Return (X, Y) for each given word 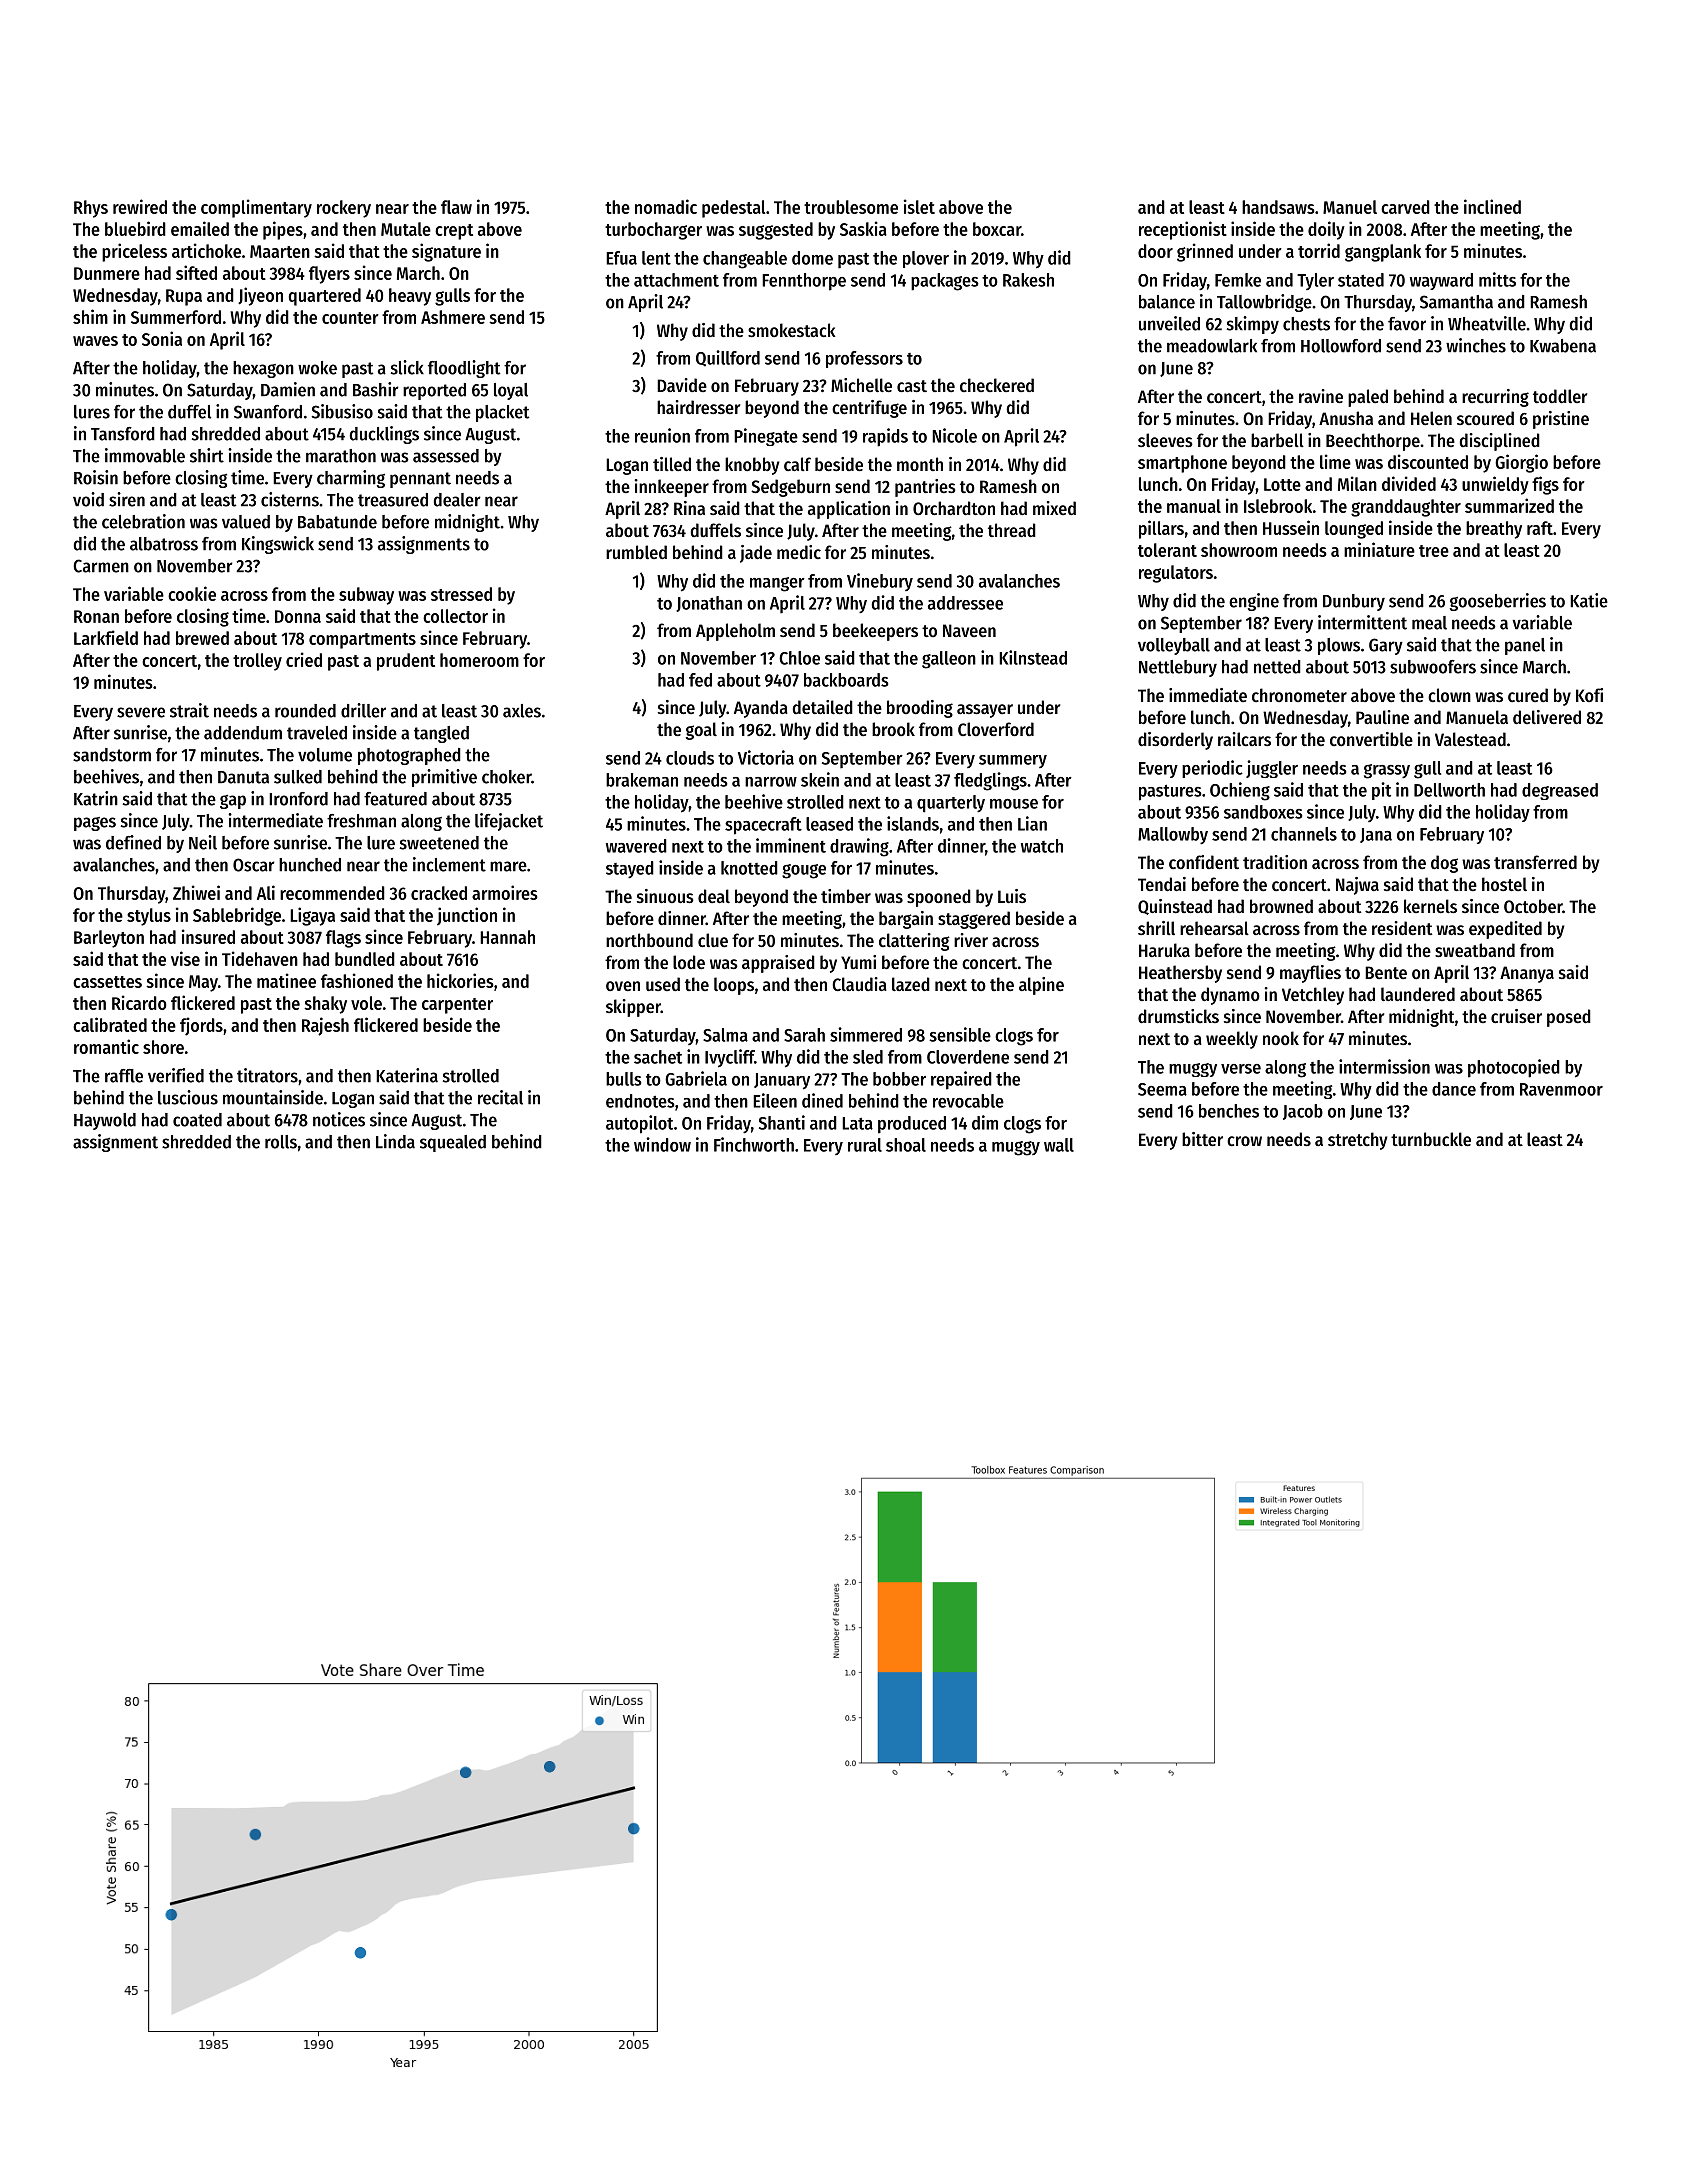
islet (919, 206)
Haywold (105, 1121)
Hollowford (1341, 346)
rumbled (636, 552)
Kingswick (278, 545)
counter (350, 318)
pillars (1161, 529)
